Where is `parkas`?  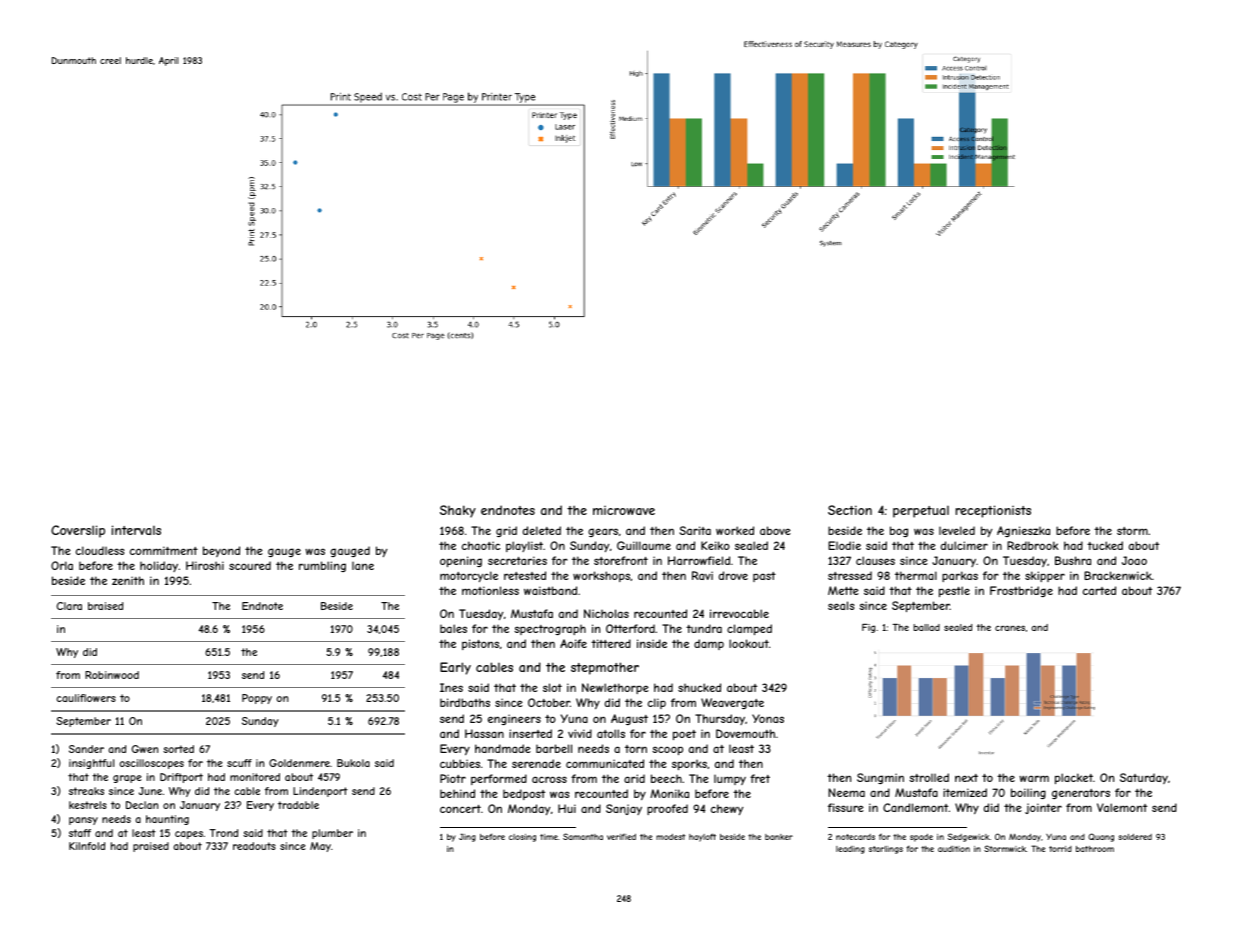 parkas is located at coordinates (960, 576).
